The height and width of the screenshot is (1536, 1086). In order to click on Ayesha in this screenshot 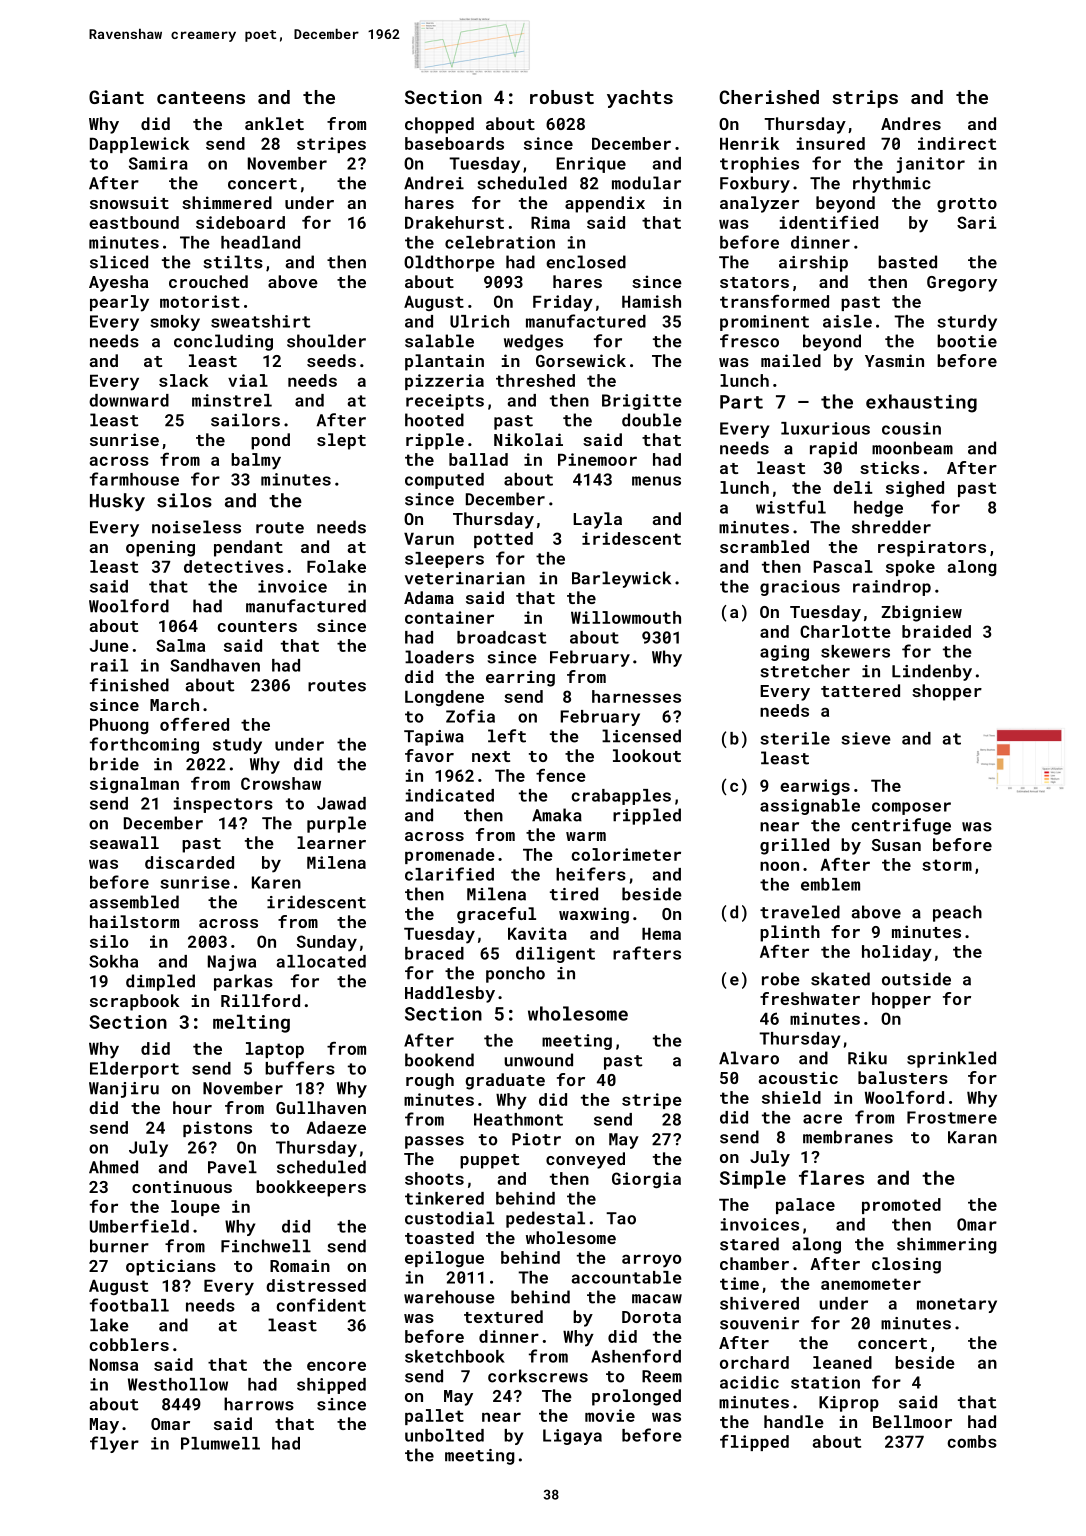, I will do `click(118, 283)`.
